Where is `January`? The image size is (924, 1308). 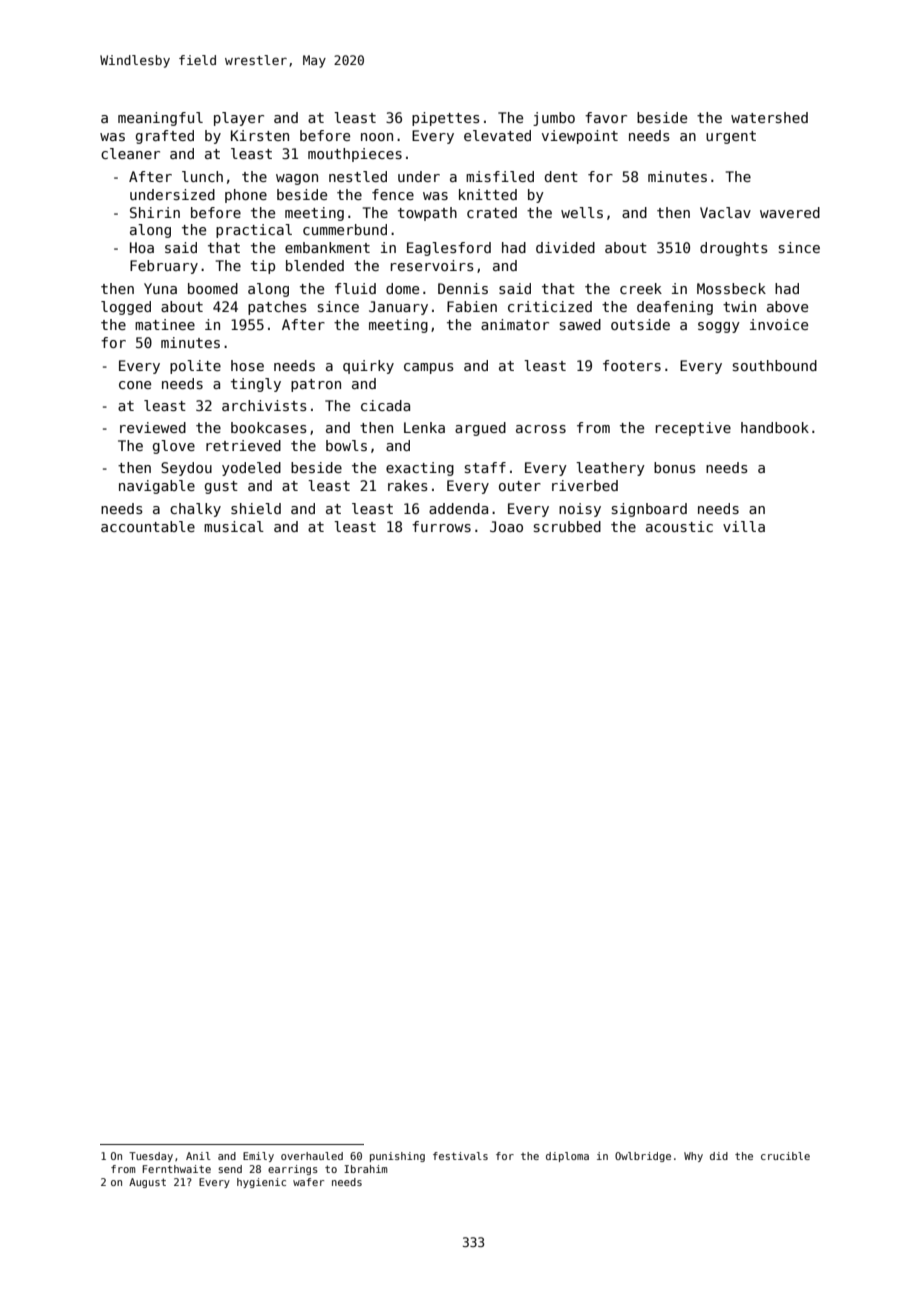
January is located at coordinates (398, 308).
